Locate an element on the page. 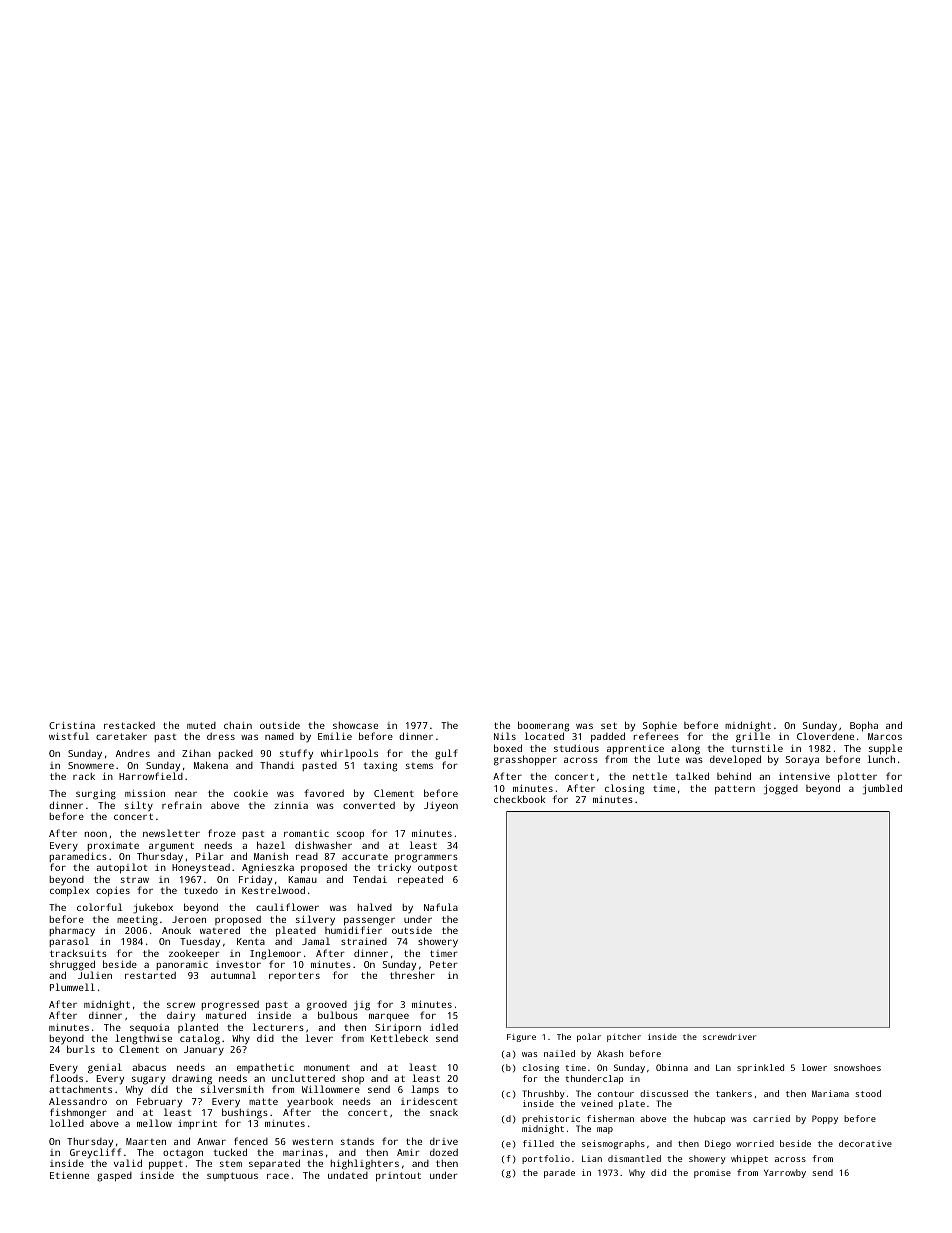 This page has height=1233, width=952. boomerang is located at coordinates (543, 727).
